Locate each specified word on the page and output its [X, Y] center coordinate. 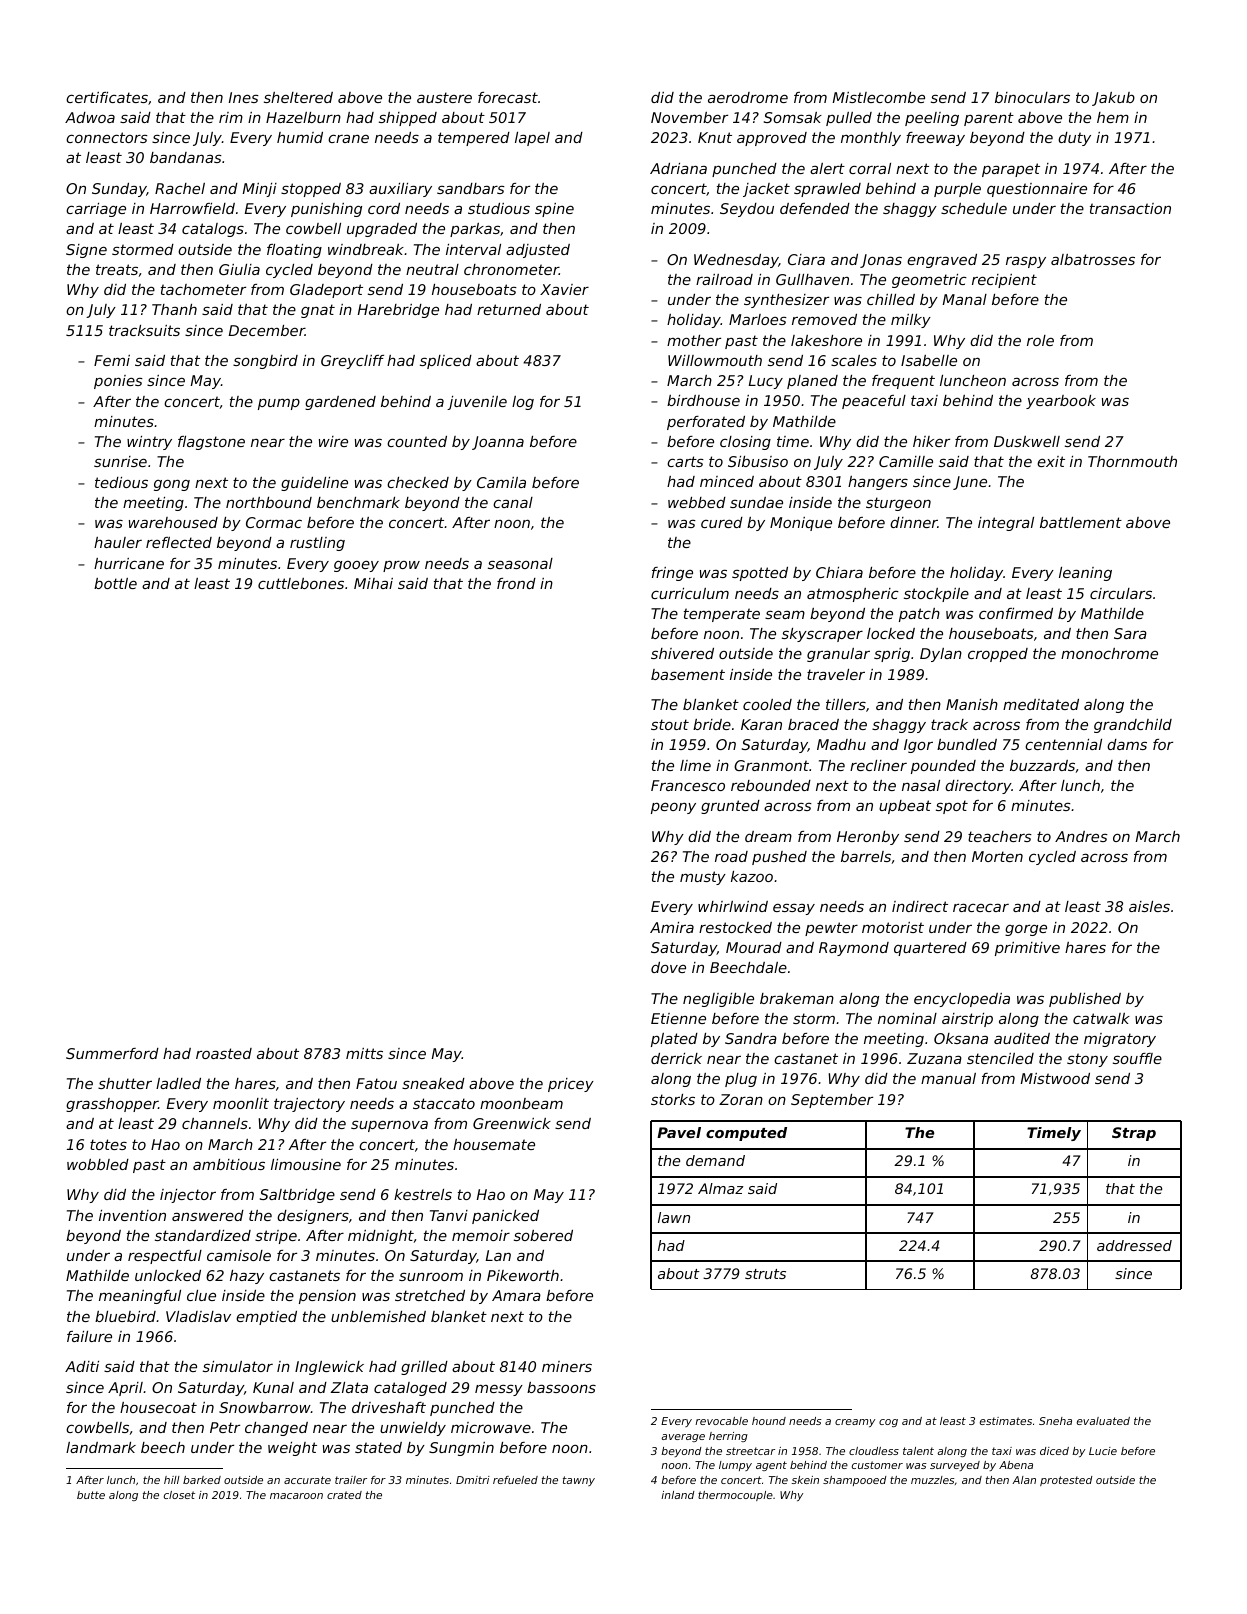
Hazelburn [303, 117]
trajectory [309, 1105]
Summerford [112, 1053]
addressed [1134, 1245]
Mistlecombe [879, 97]
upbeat [905, 807]
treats [117, 269]
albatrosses [1093, 259]
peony [673, 808]
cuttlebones [301, 583]
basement [688, 674]
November [689, 117]
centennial [1063, 744]
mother [694, 340]
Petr [225, 1427]
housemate [494, 1144]
